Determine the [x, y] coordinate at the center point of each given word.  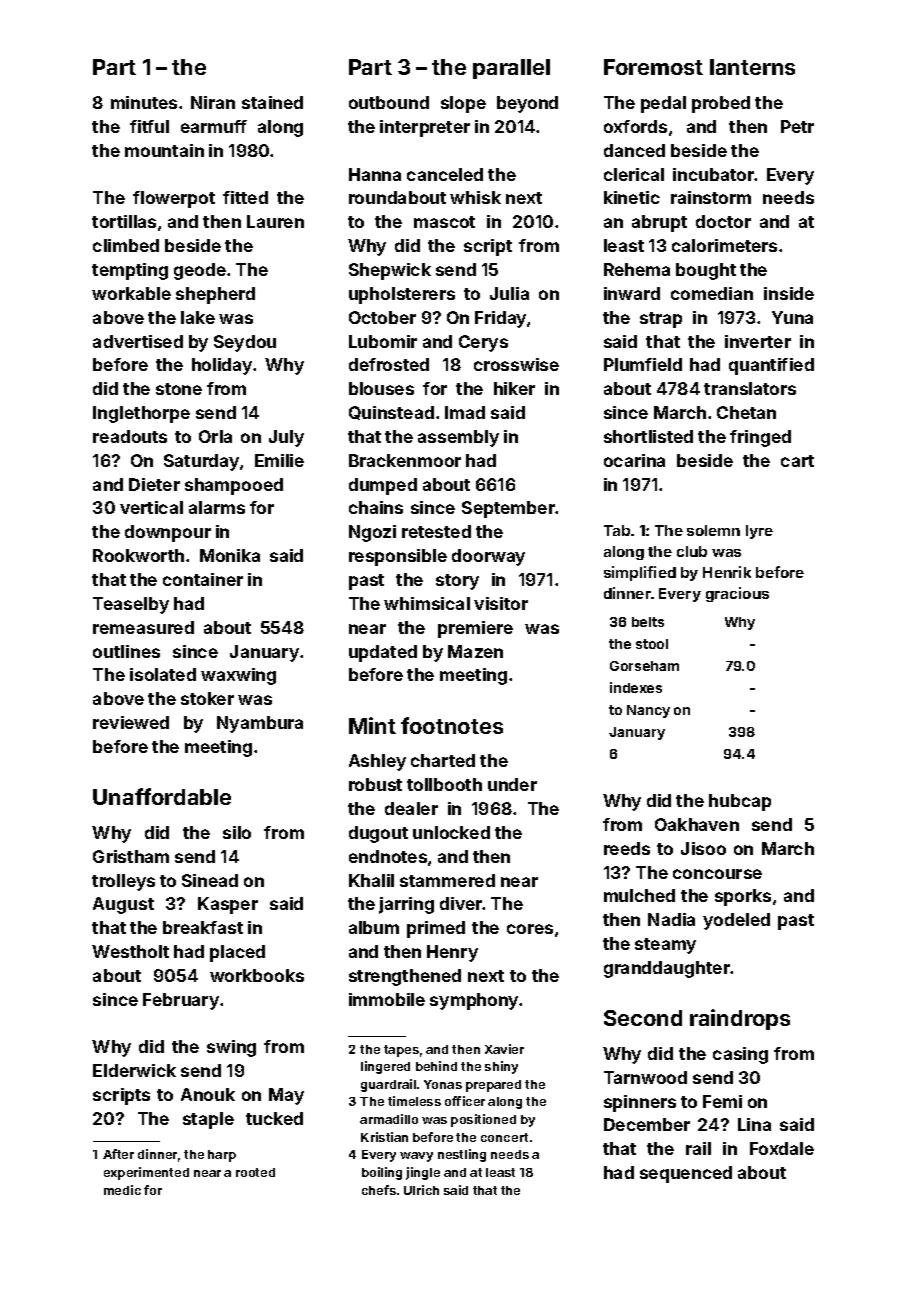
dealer [411, 808]
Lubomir [383, 341]
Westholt [130, 951]
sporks [743, 897]
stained [272, 102]
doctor [723, 221]
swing [231, 1048]
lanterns [752, 67]
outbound [389, 102]
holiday [222, 366]
